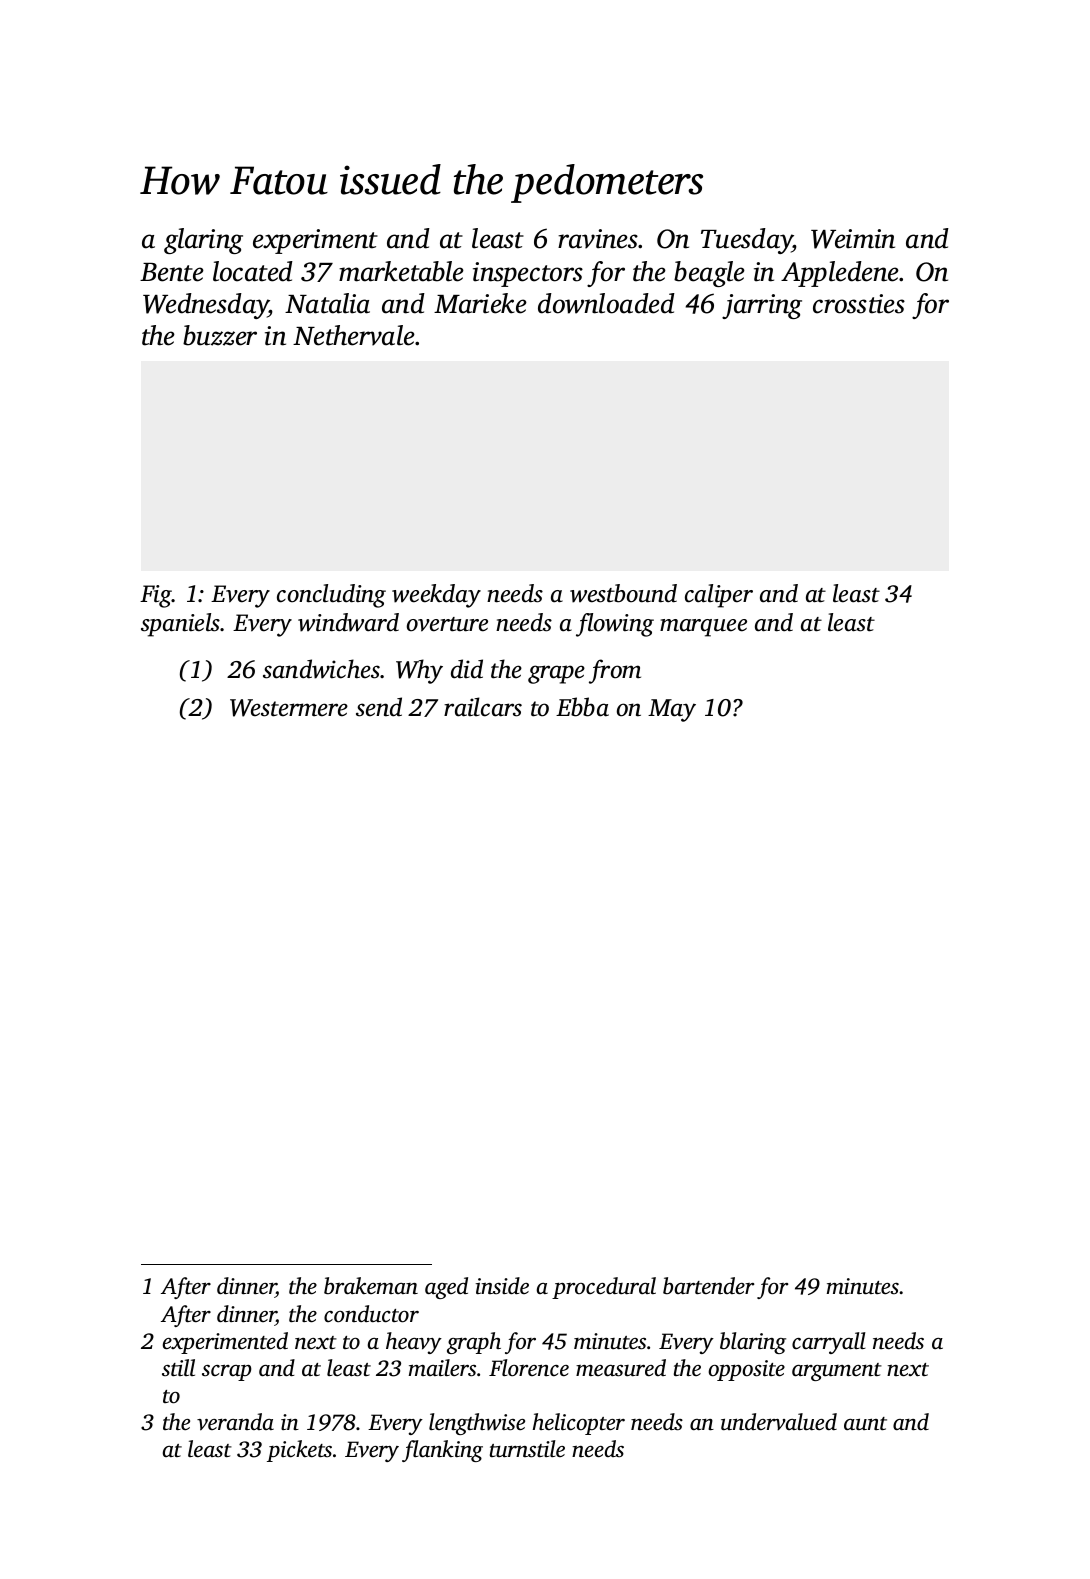  Describe the element at coordinates (379, 707) in the screenshot. I see `send` at that location.
